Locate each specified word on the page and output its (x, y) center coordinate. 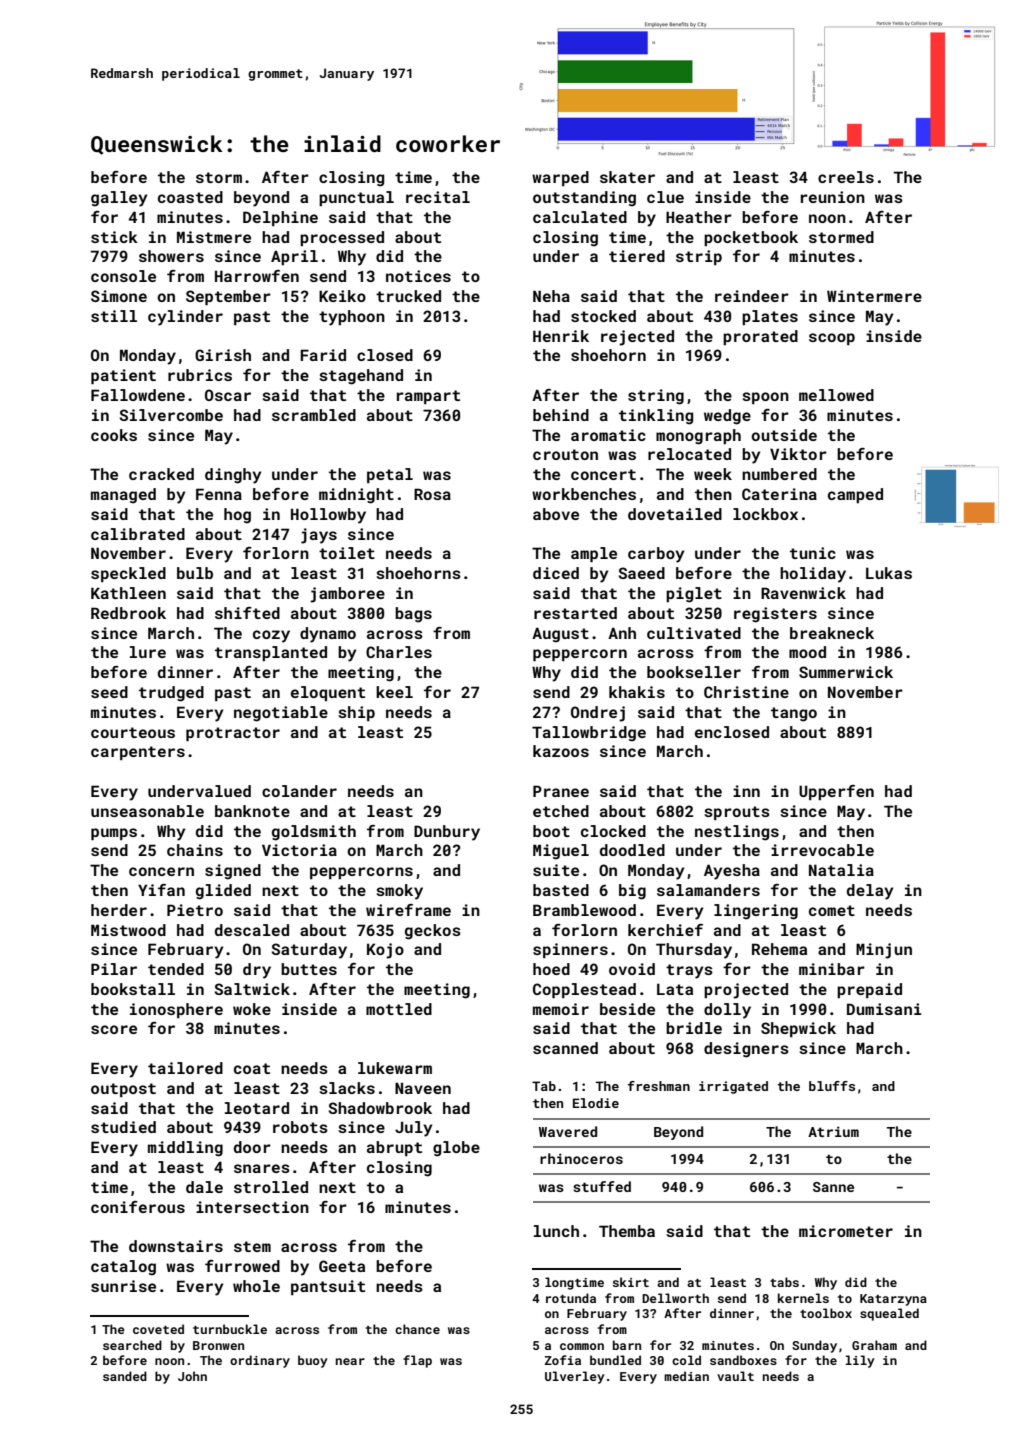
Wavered (568, 1131)
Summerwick (846, 672)
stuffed (602, 1186)
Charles (399, 652)
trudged (171, 694)
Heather (699, 217)
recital (438, 197)
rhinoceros (581, 1158)
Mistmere (214, 237)
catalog (123, 1268)
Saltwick (252, 989)
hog (237, 516)
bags (413, 615)
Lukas (889, 573)
